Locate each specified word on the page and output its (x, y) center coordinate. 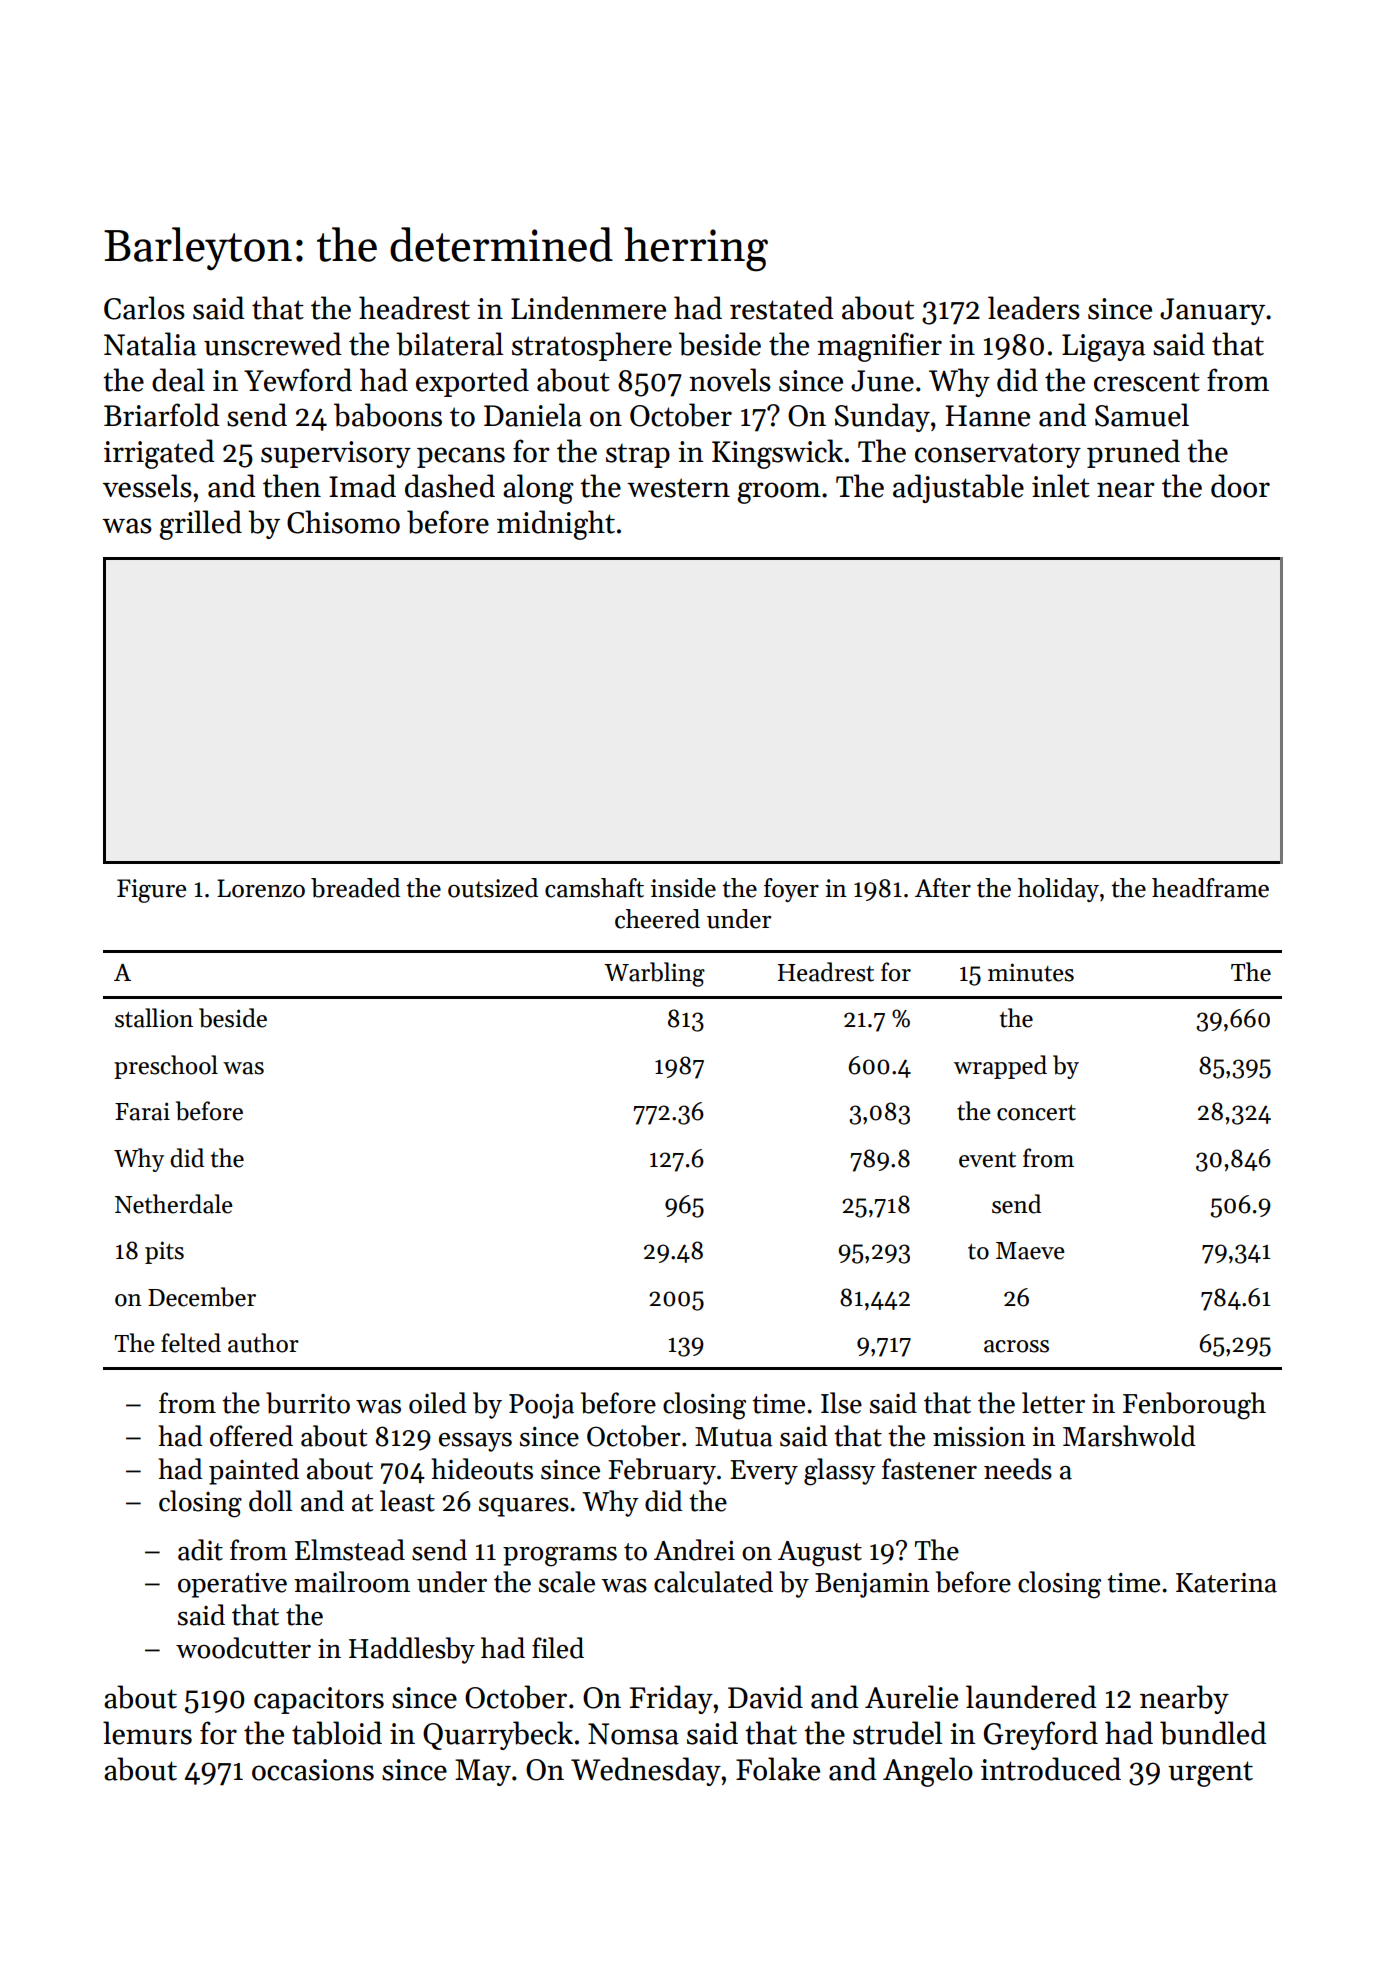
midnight (556, 525)
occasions (313, 1770)
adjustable (958, 488)
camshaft (594, 888)
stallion (154, 1018)
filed (558, 1648)
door (1240, 486)
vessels (147, 486)
